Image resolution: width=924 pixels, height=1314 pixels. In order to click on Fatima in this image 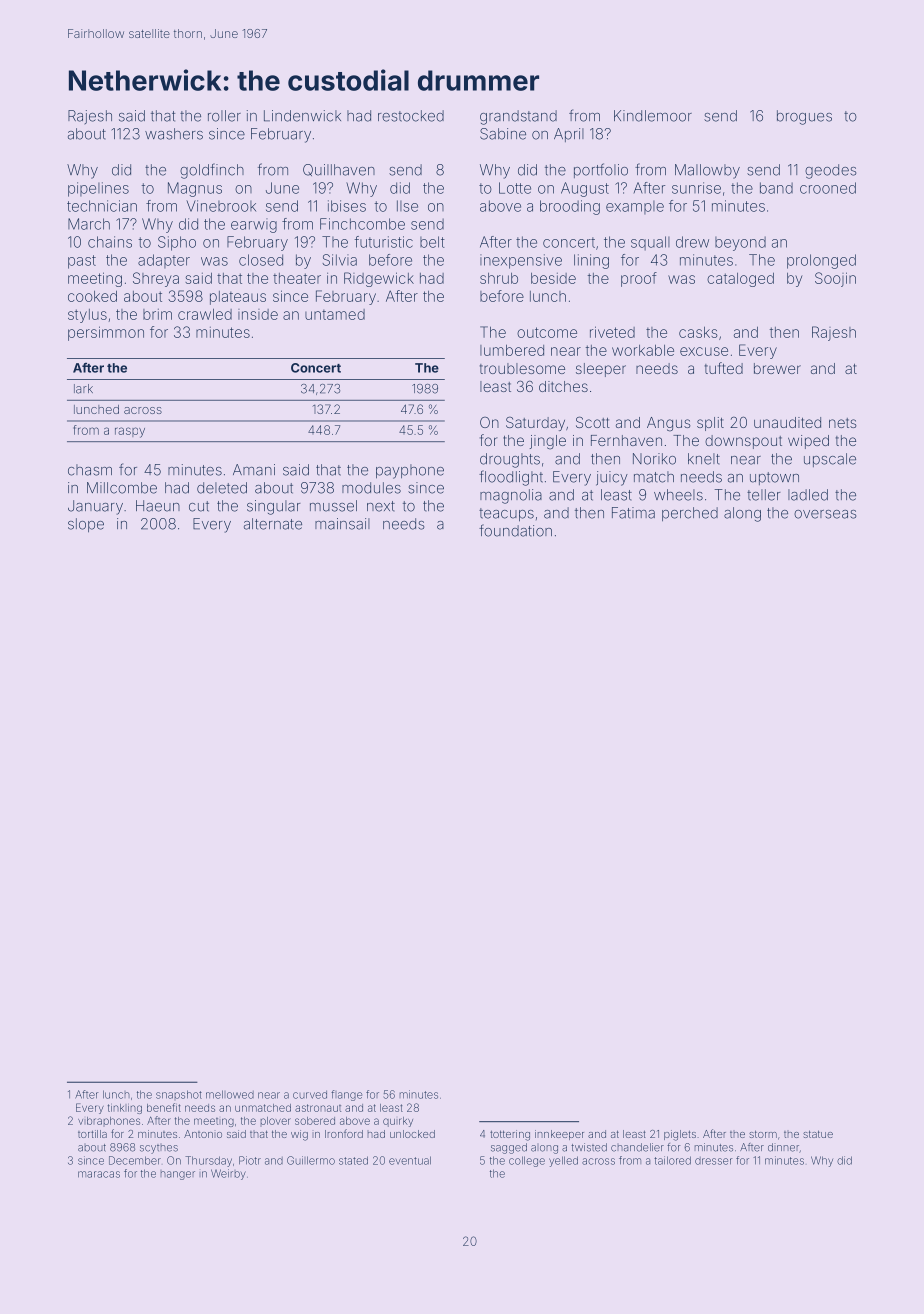, I will do `click(633, 513)`.
